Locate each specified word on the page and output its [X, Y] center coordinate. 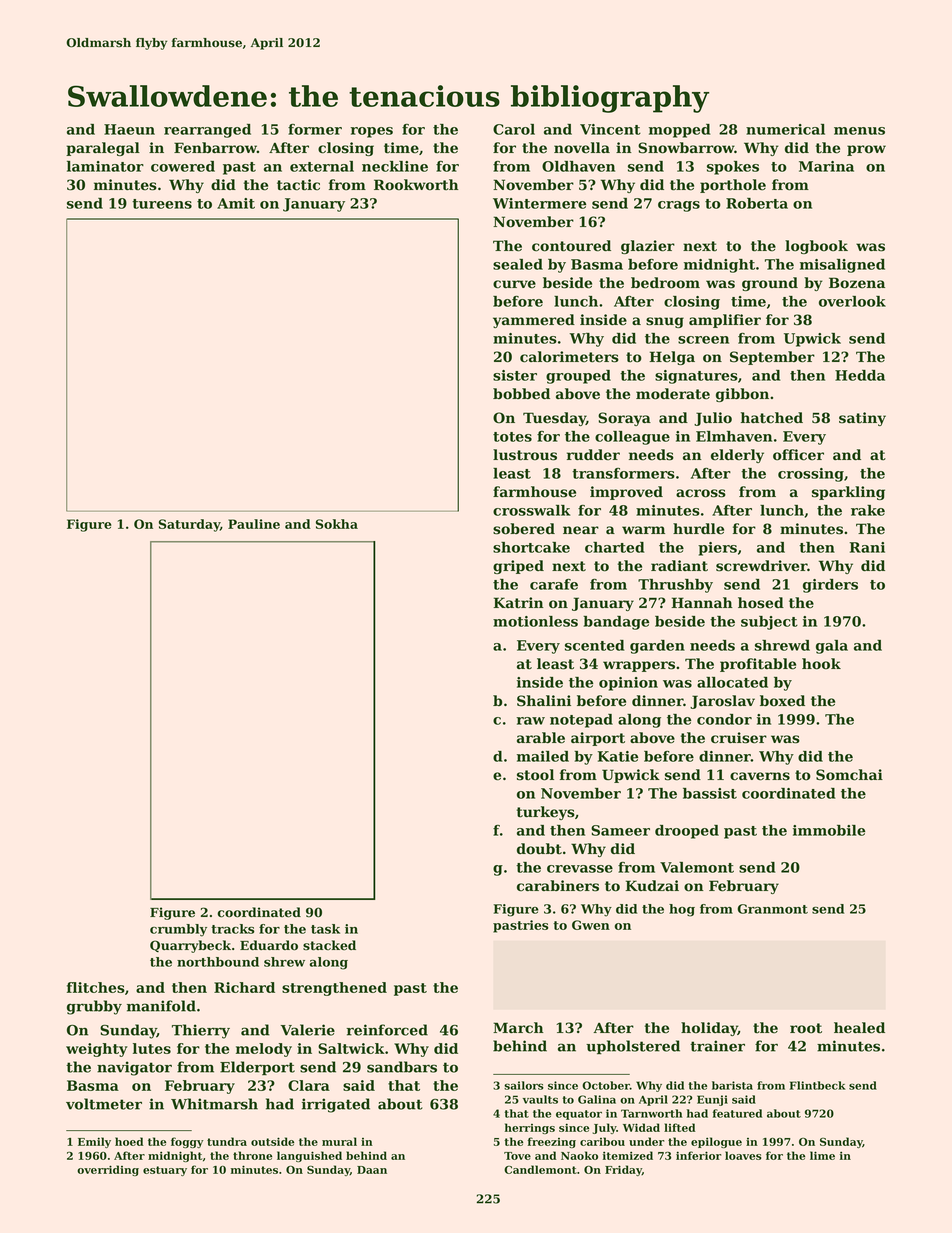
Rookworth [416, 185]
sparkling [848, 493]
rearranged [207, 131]
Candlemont [540, 1169]
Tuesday [554, 419]
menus [859, 131]
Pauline [254, 524]
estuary [165, 1171]
